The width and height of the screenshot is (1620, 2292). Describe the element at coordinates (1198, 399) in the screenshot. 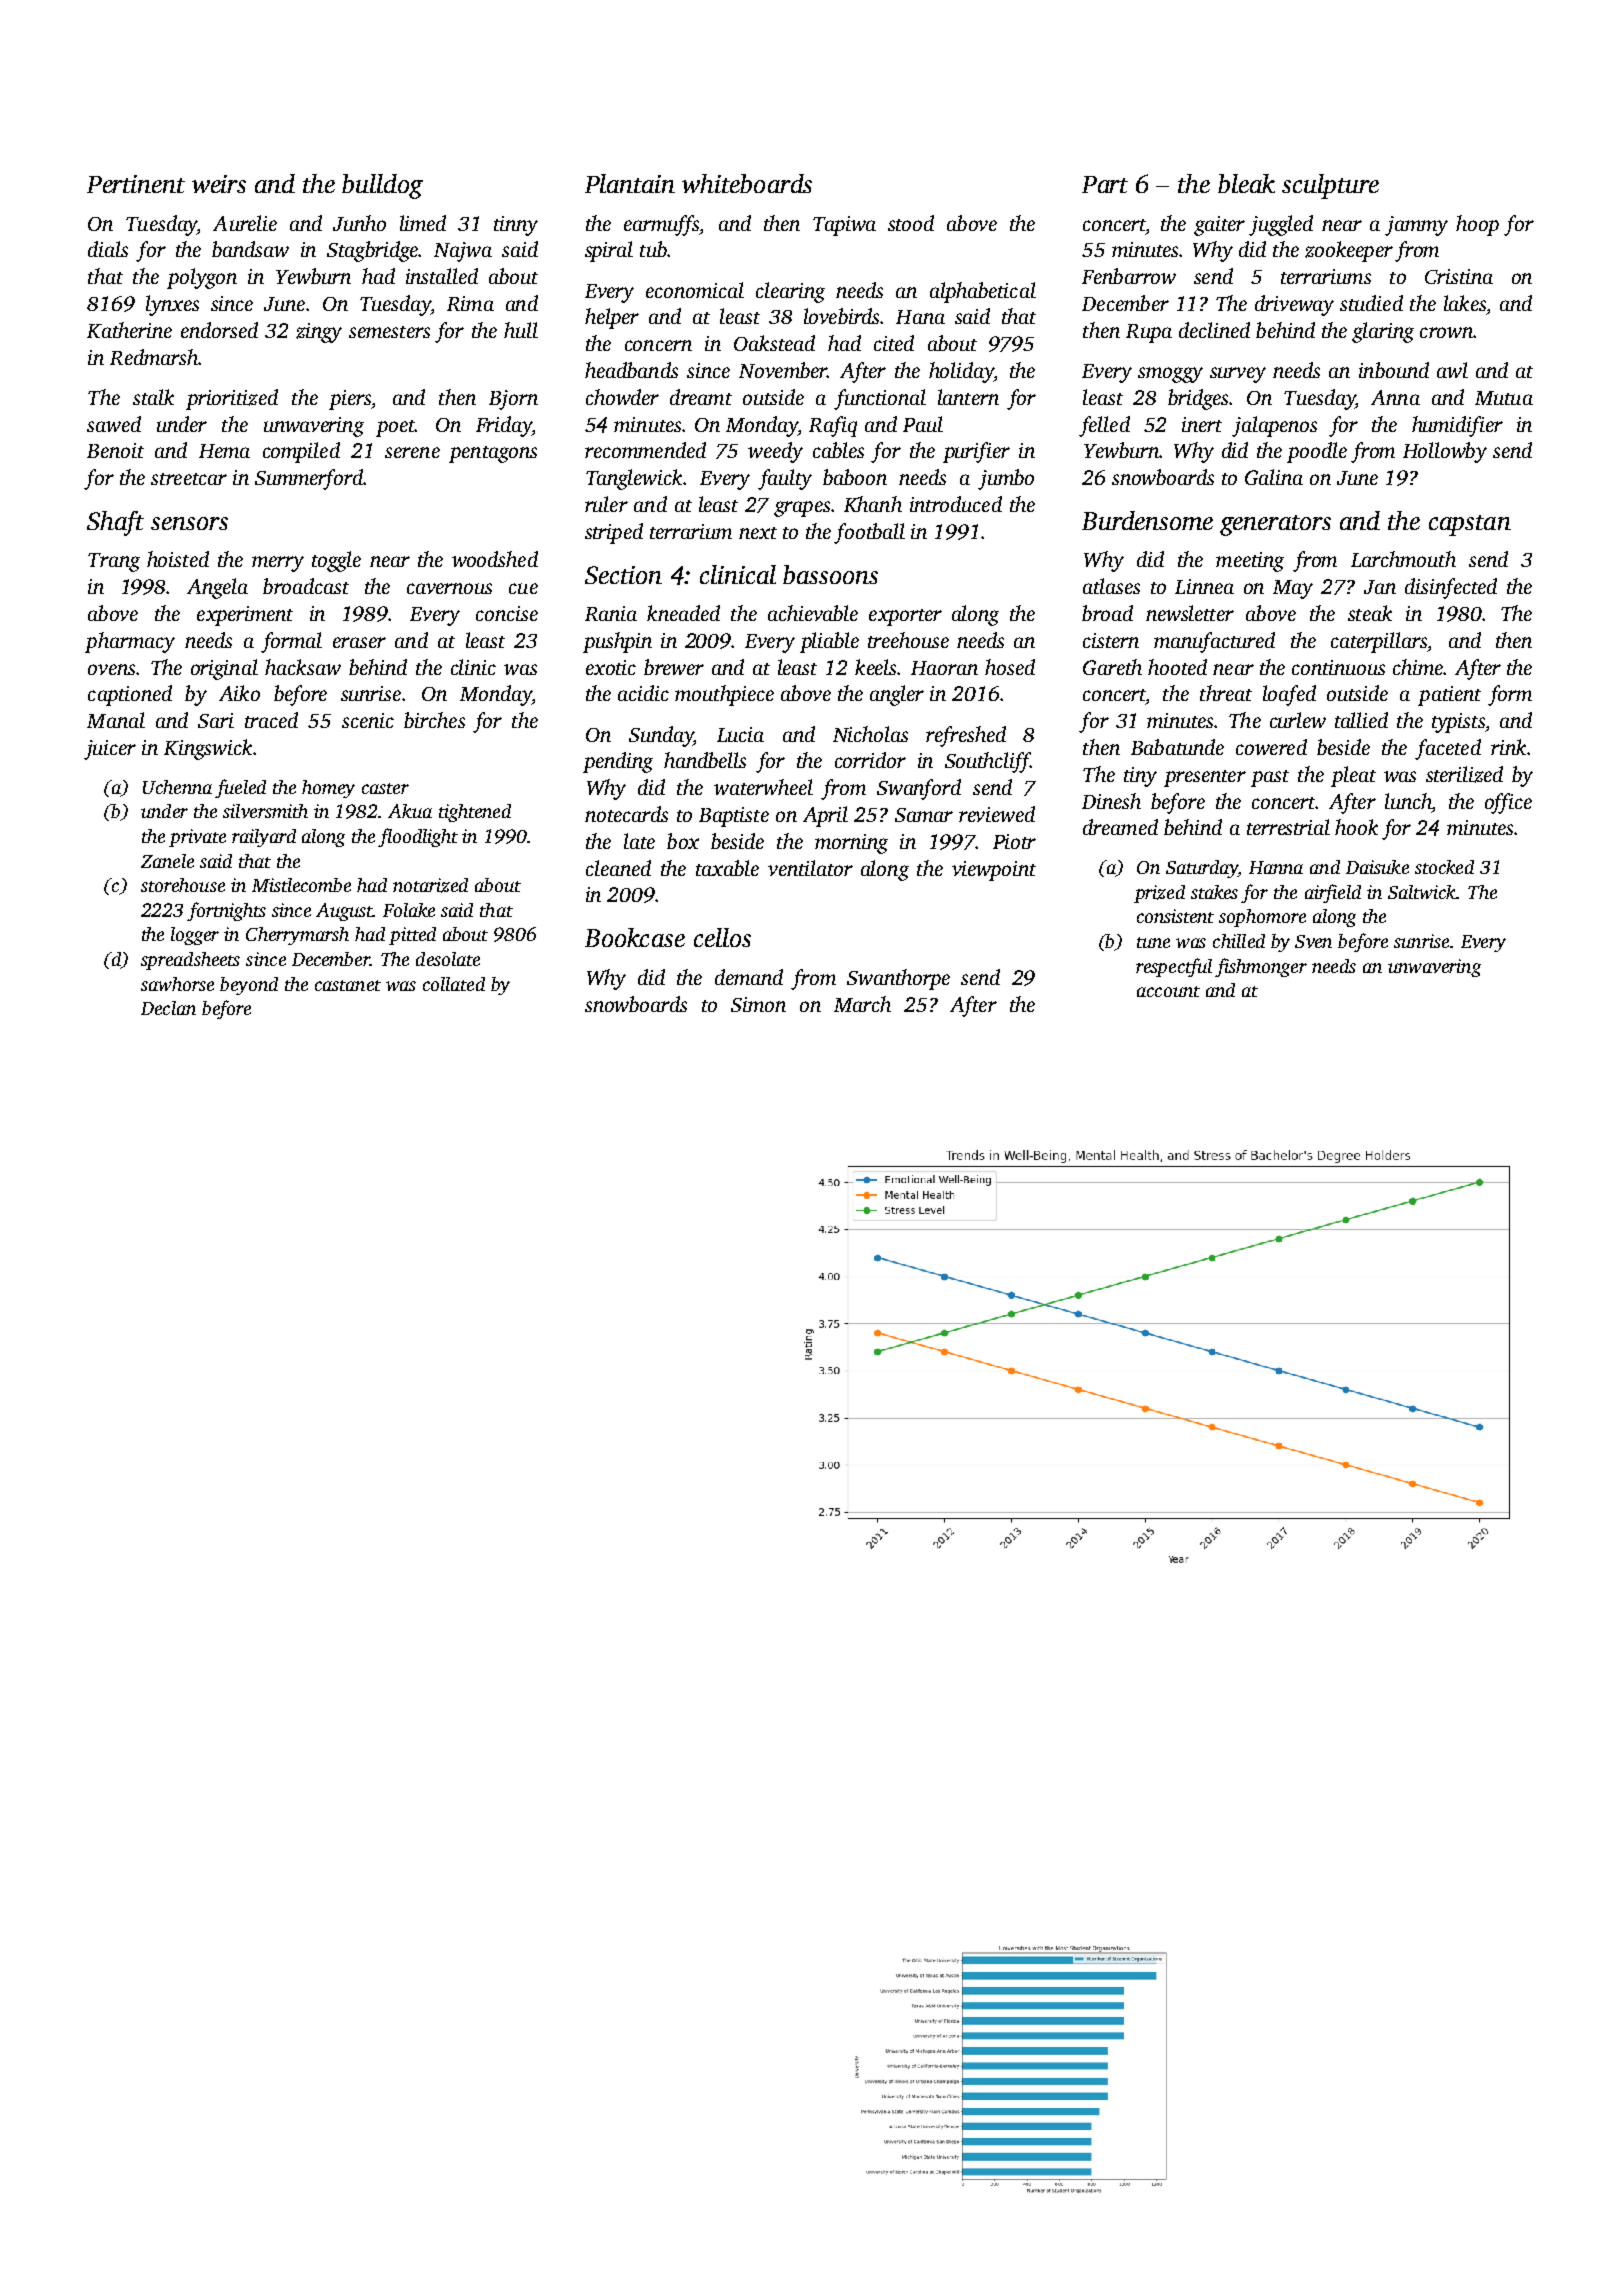

I see `bridges` at that location.
